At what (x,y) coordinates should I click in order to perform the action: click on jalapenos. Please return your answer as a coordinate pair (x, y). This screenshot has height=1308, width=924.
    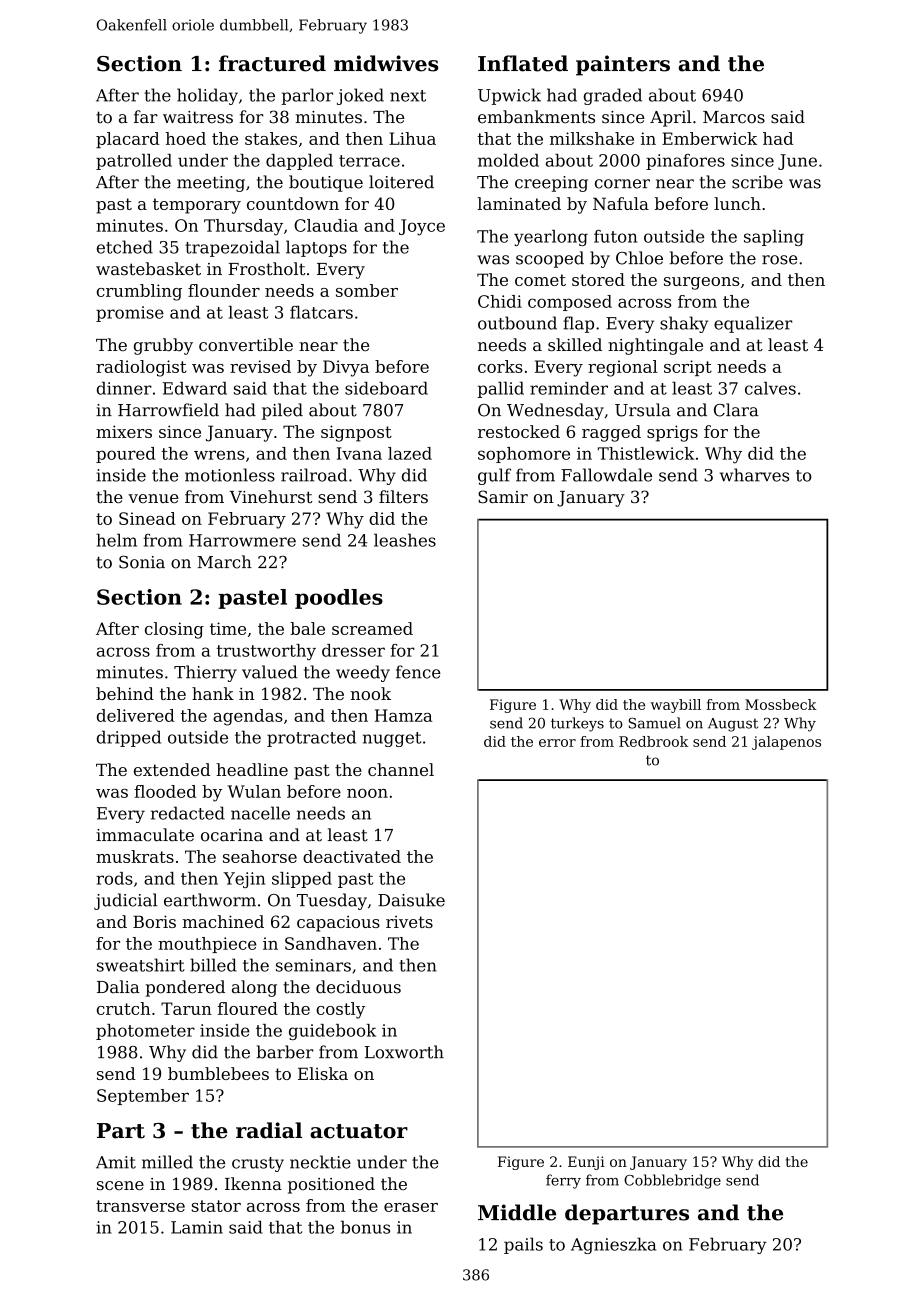
    Looking at the image, I should click on (786, 743).
